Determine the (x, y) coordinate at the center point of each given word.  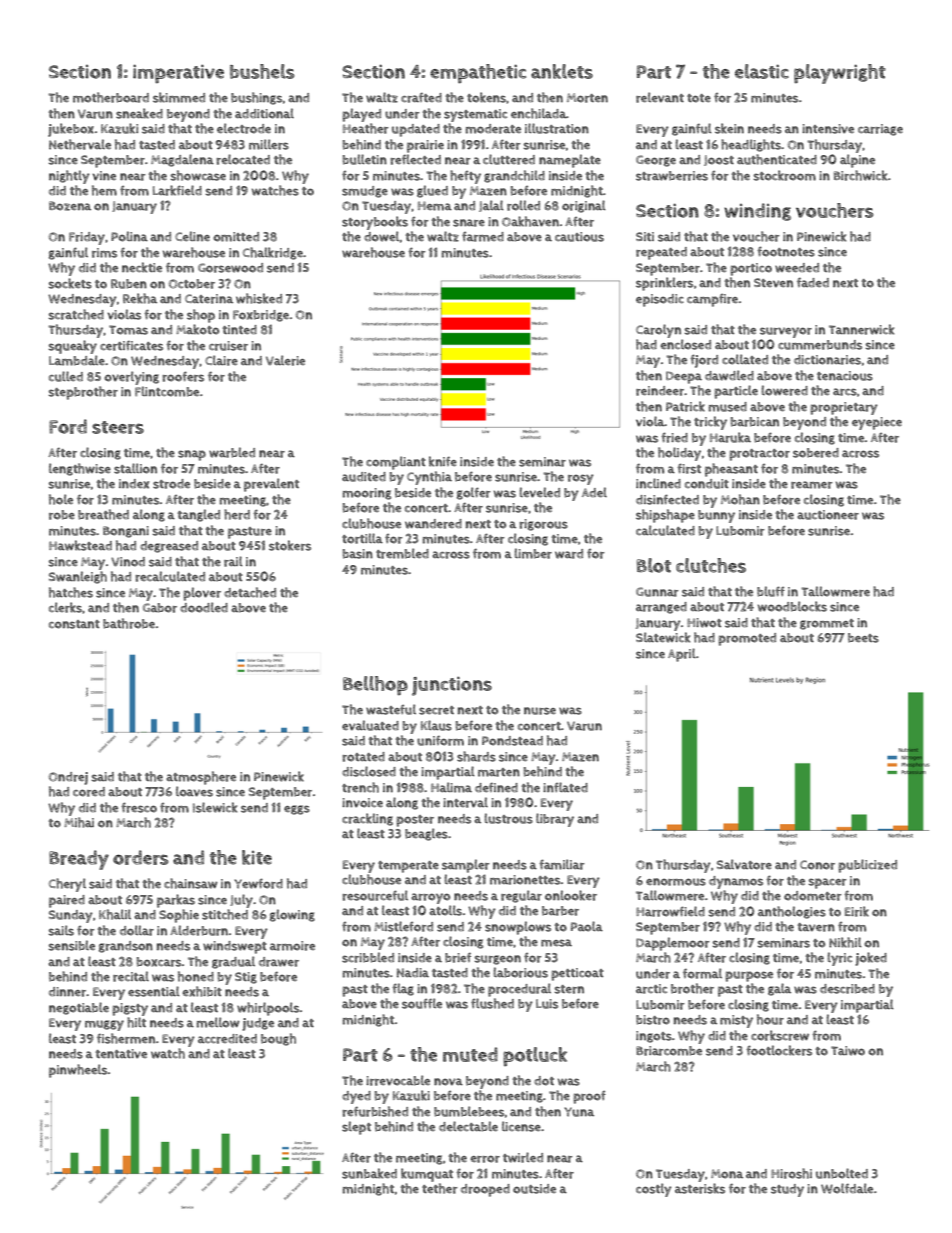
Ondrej (68, 778)
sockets (70, 283)
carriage (880, 130)
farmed (483, 237)
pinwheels (78, 1071)
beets (863, 638)
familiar (562, 864)
